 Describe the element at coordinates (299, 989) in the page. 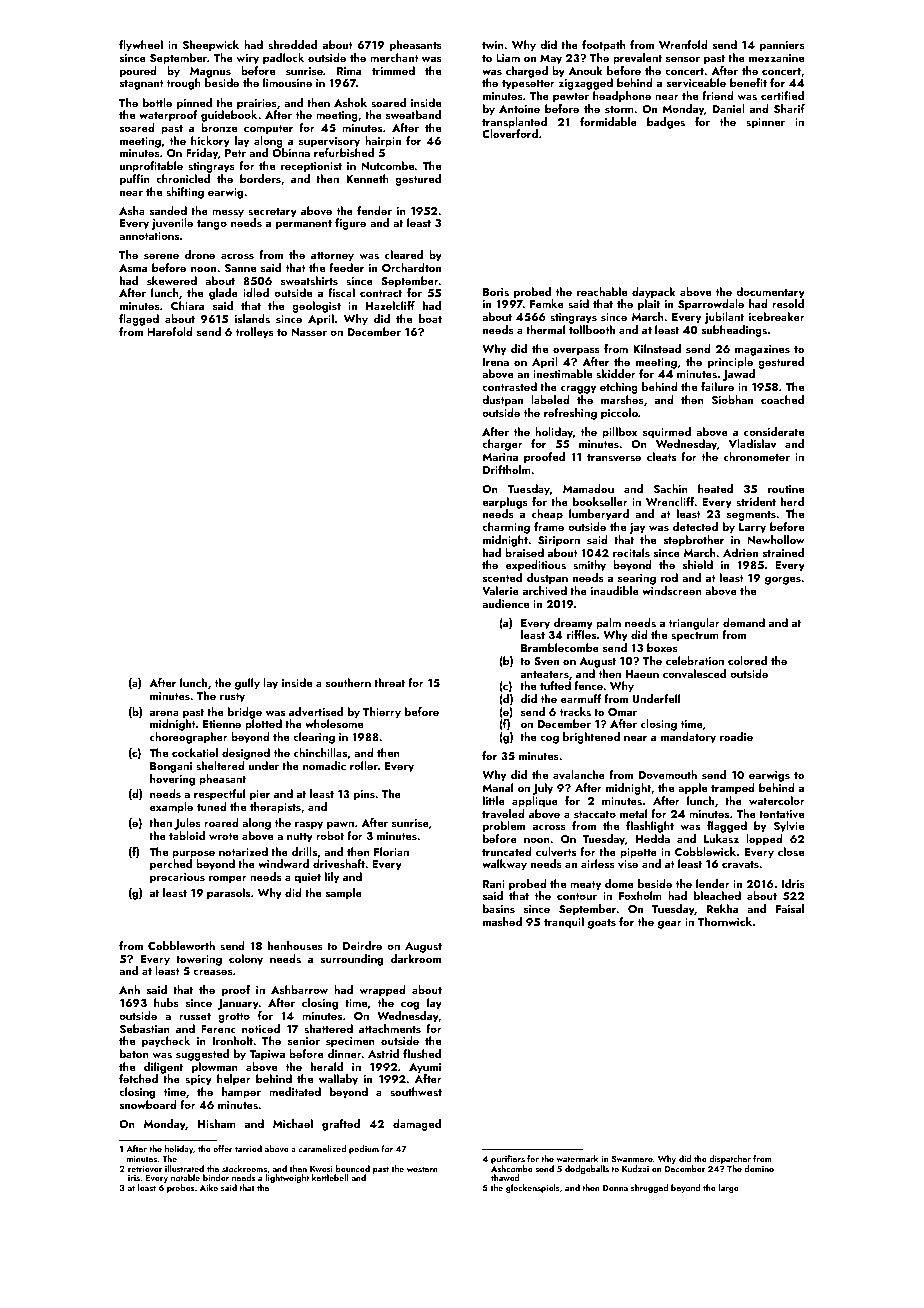

I see `Ashbarrow` at that location.
